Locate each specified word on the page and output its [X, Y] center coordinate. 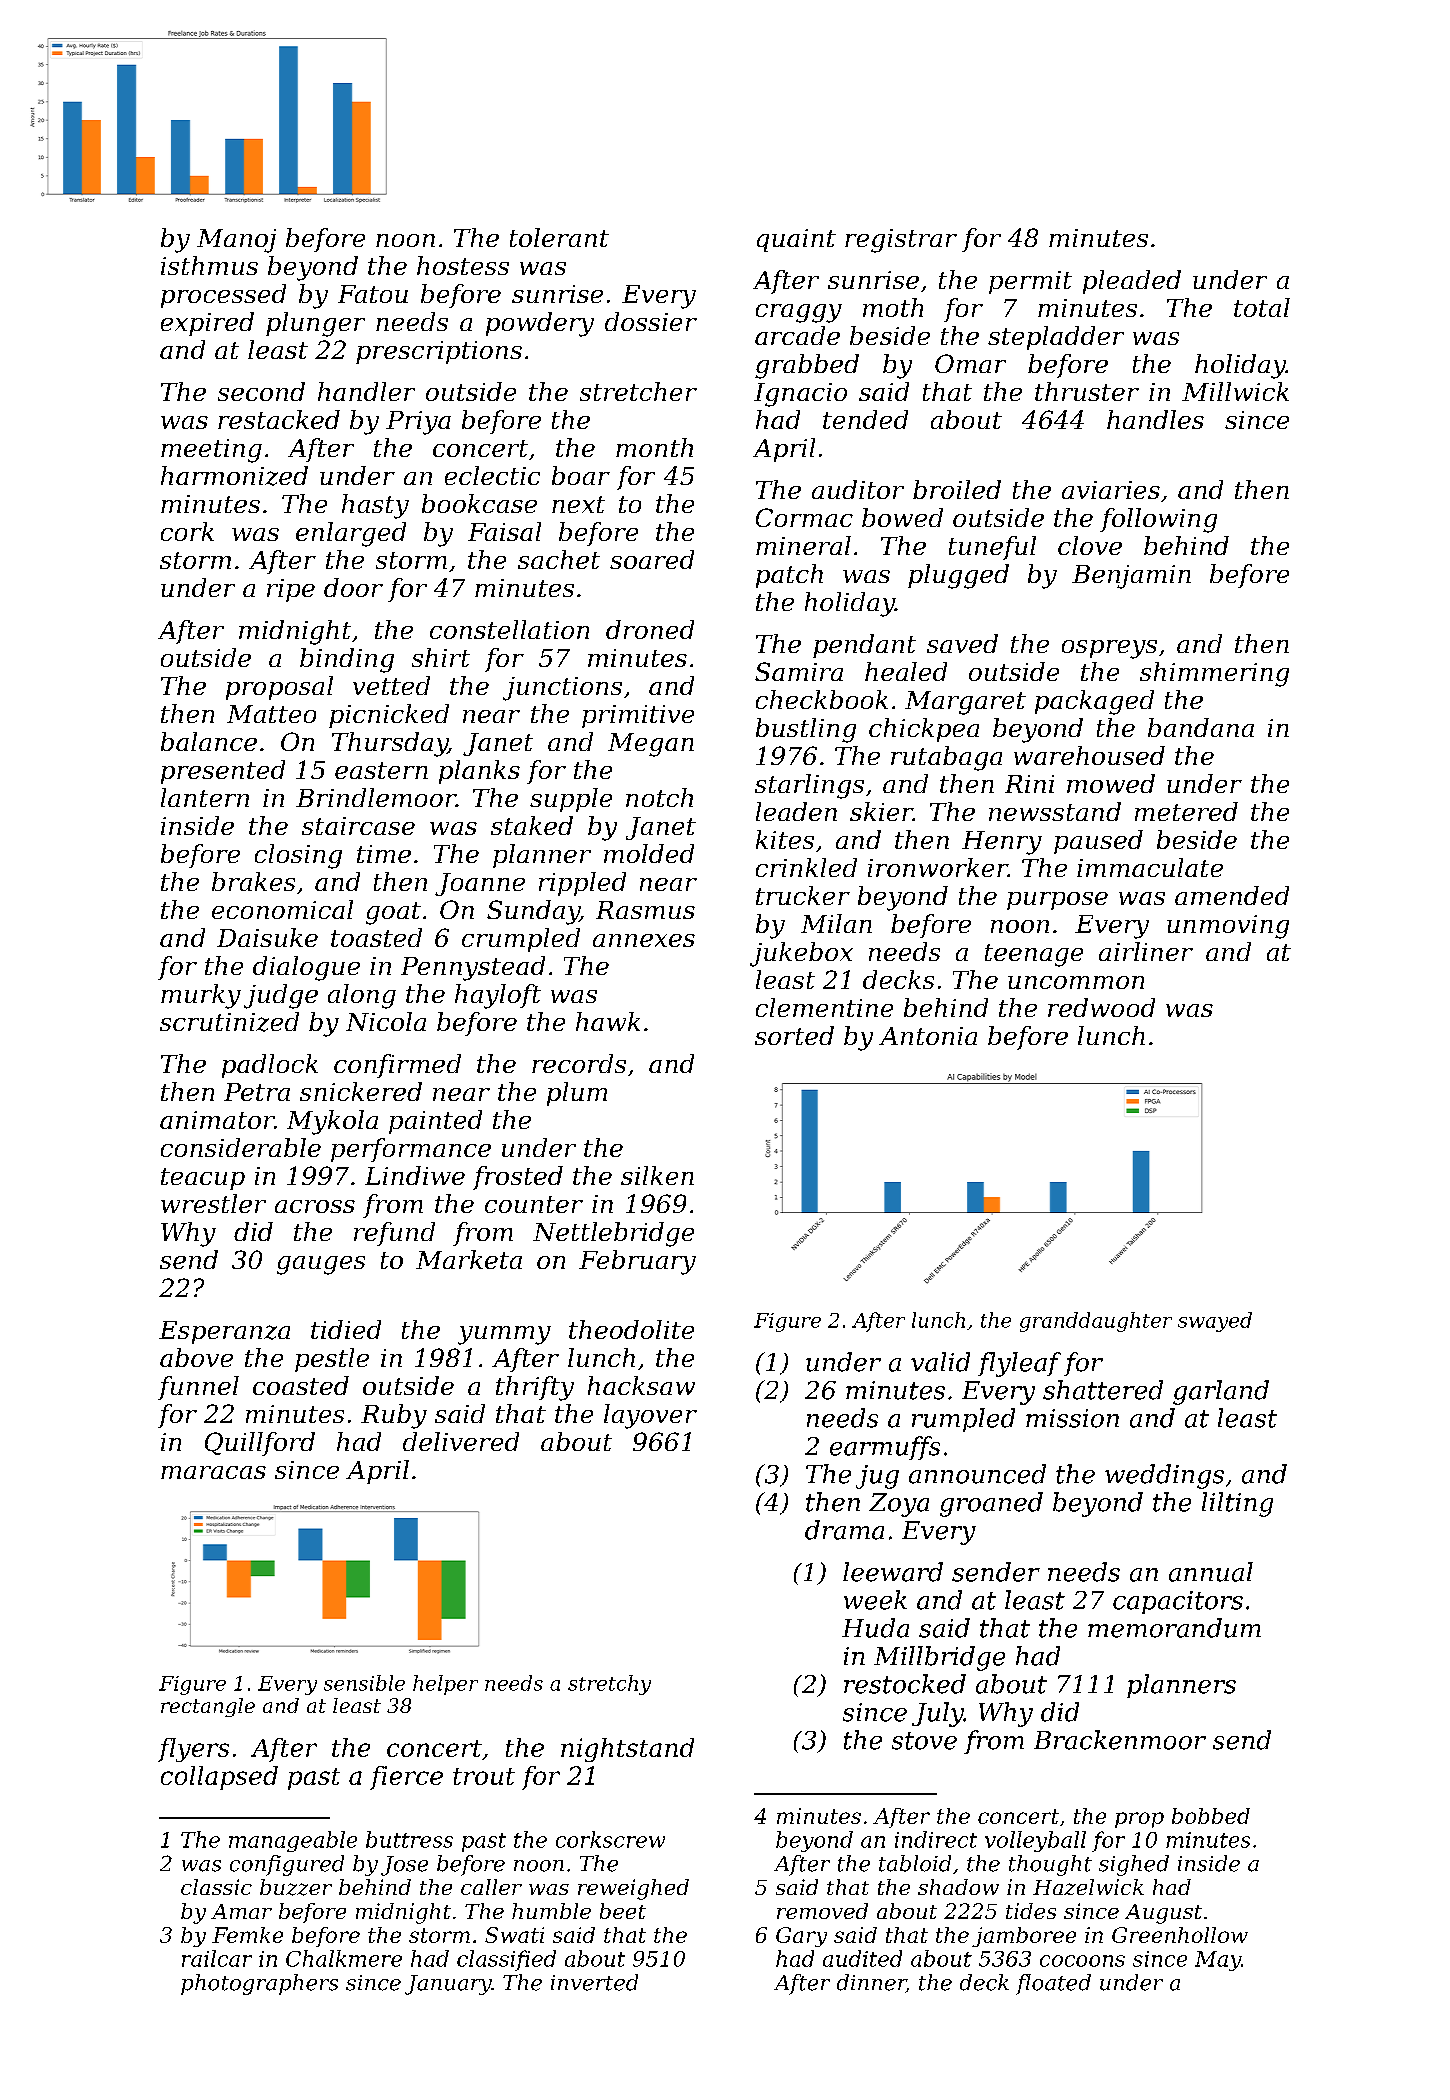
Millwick [1235, 391]
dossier [651, 321]
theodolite [631, 1329]
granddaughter [1096, 1322]
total [1262, 307]
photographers [259, 1984]
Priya [418, 423]
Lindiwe [415, 1175]
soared [652, 559]
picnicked [389, 716]
